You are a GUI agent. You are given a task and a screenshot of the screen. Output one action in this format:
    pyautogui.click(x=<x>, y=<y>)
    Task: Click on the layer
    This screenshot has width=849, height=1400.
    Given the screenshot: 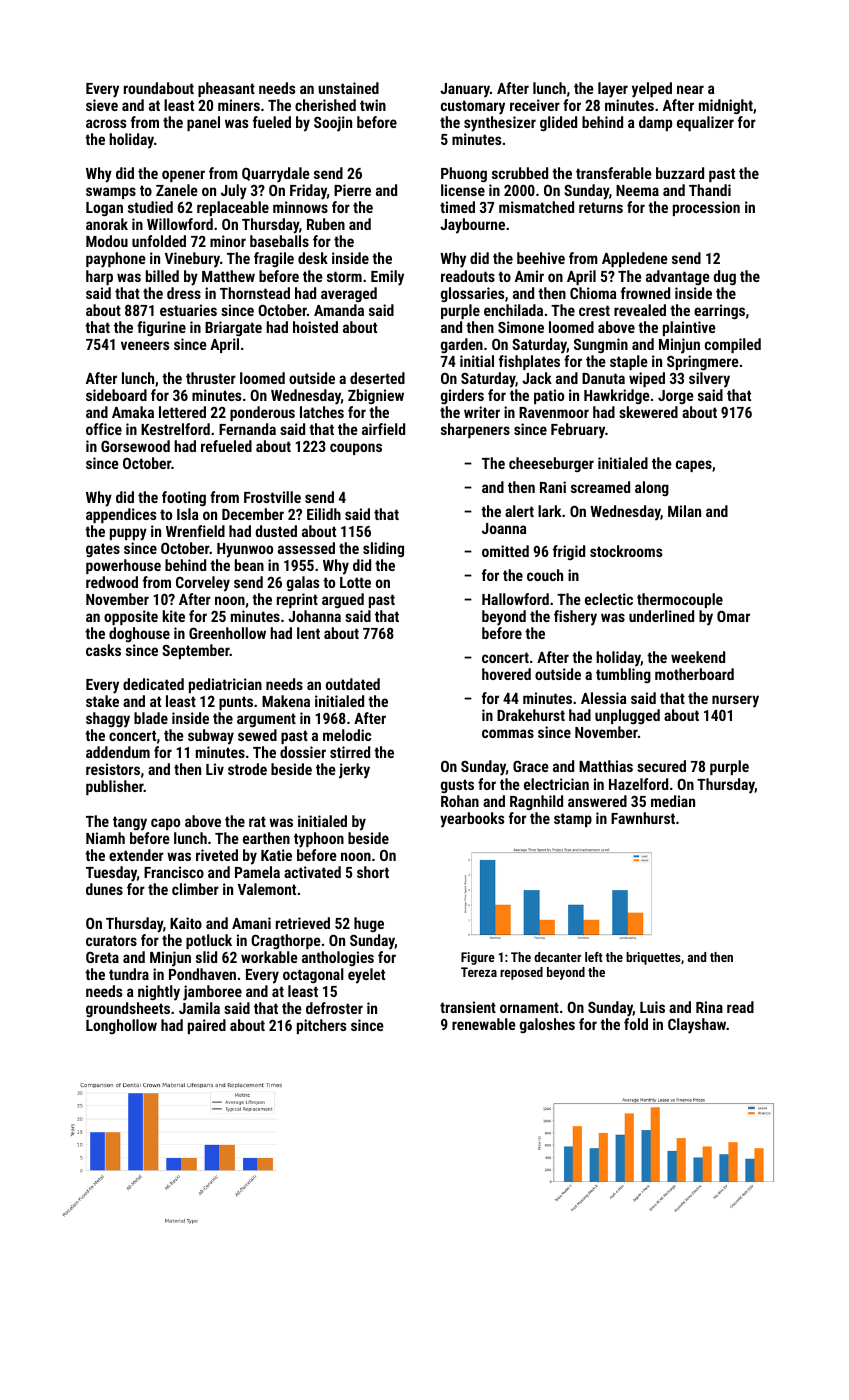 What is the action you would take?
    pyautogui.click(x=613, y=90)
